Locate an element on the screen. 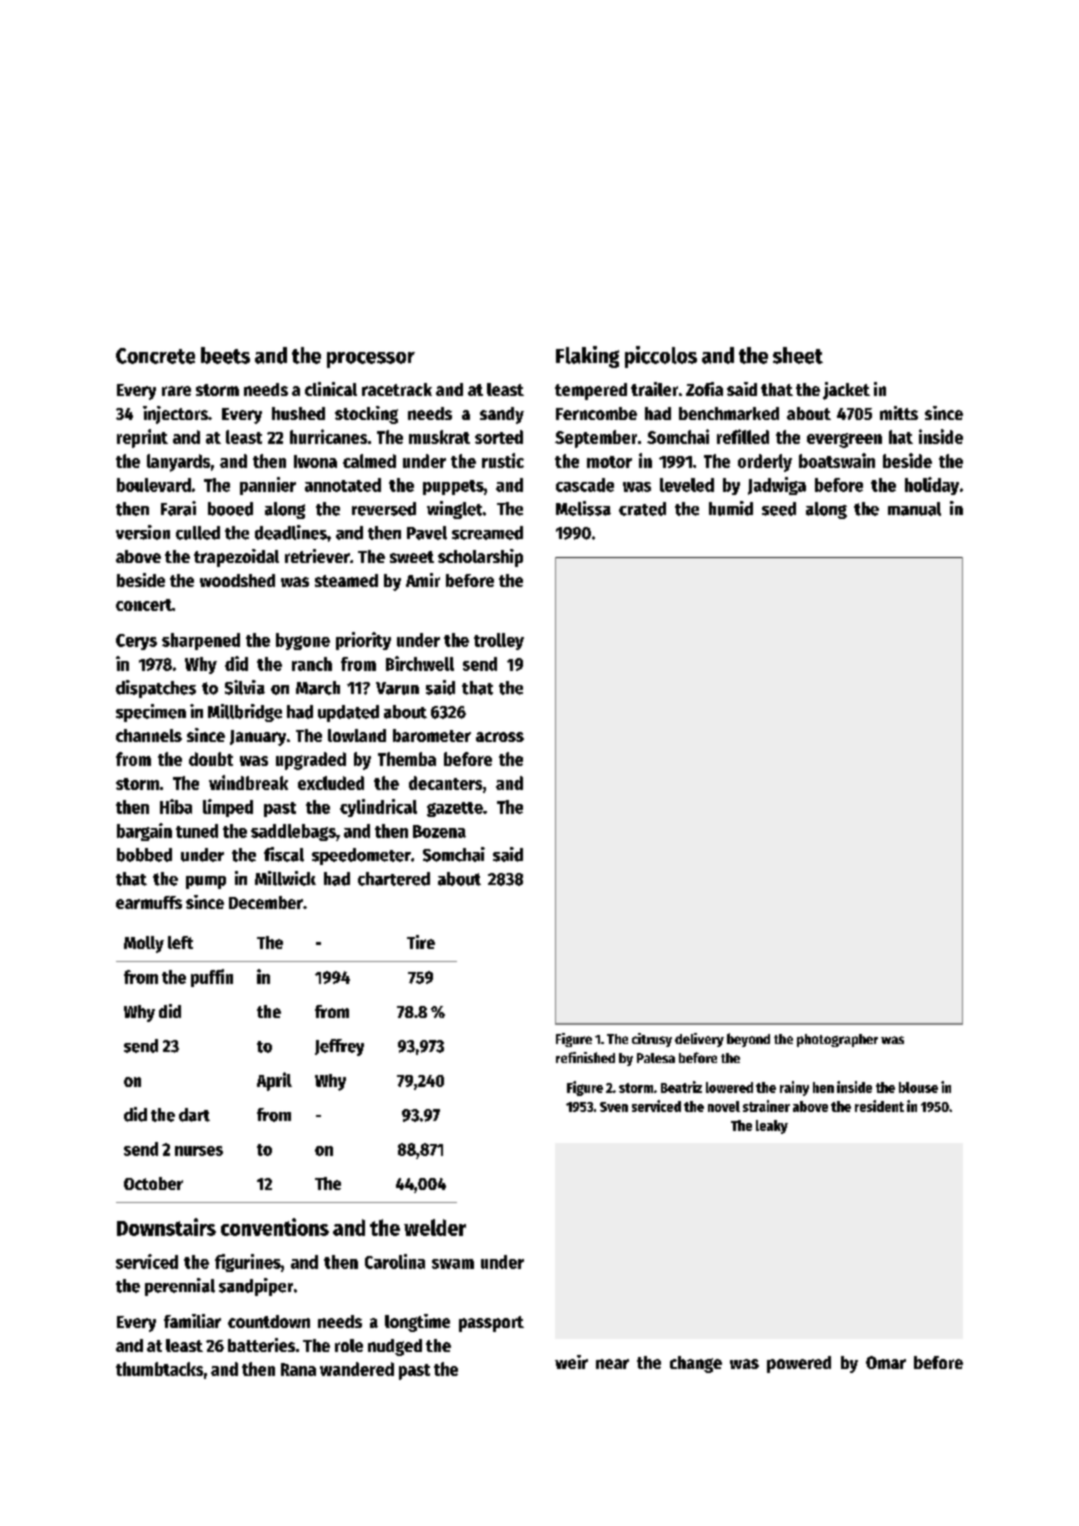 Image resolution: width=1079 pixels, height=1526 pixels. seed is located at coordinates (779, 509).
